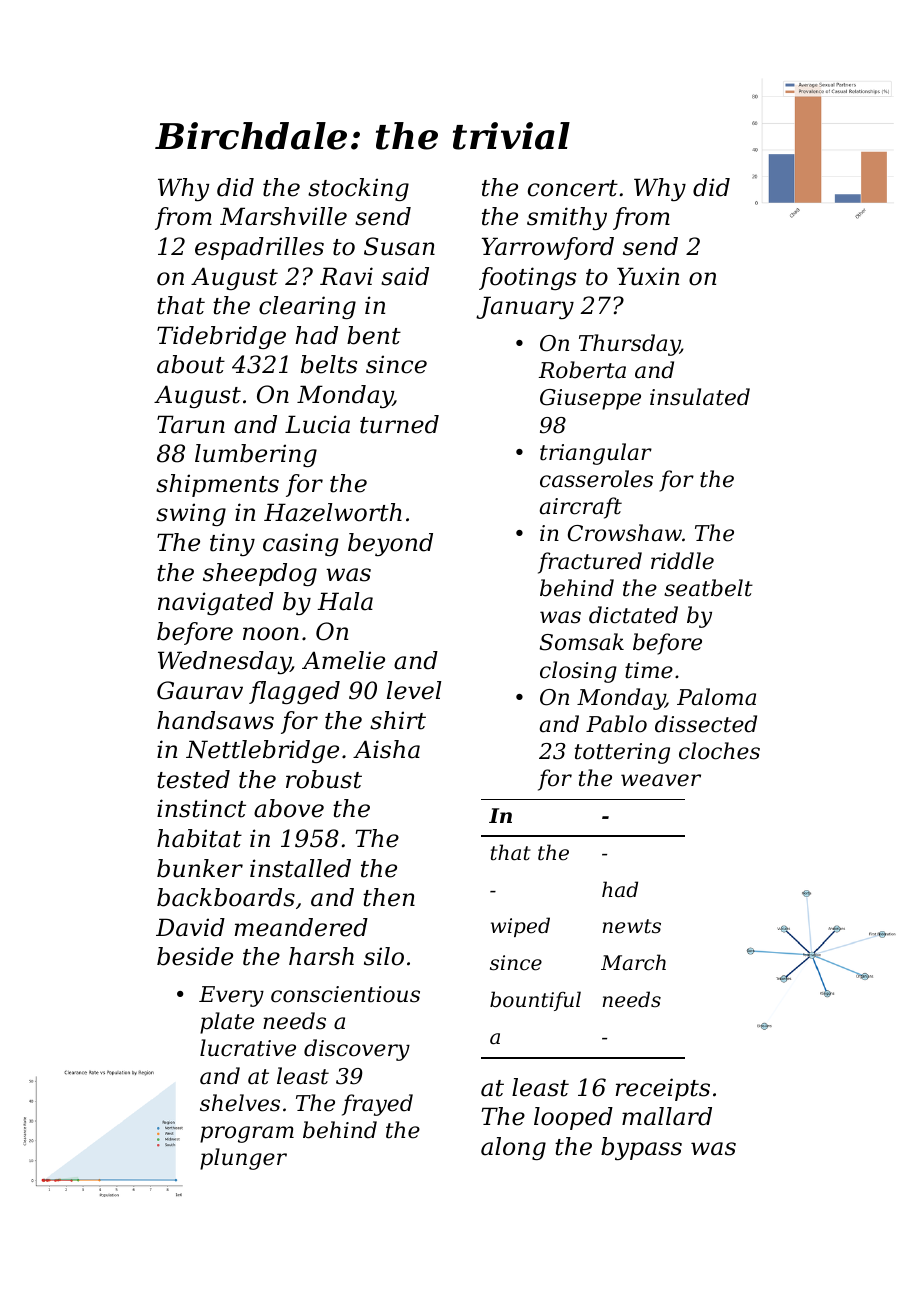 The width and height of the screenshot is (924, 1311). I want to click on riddle, so click(682, 561).
